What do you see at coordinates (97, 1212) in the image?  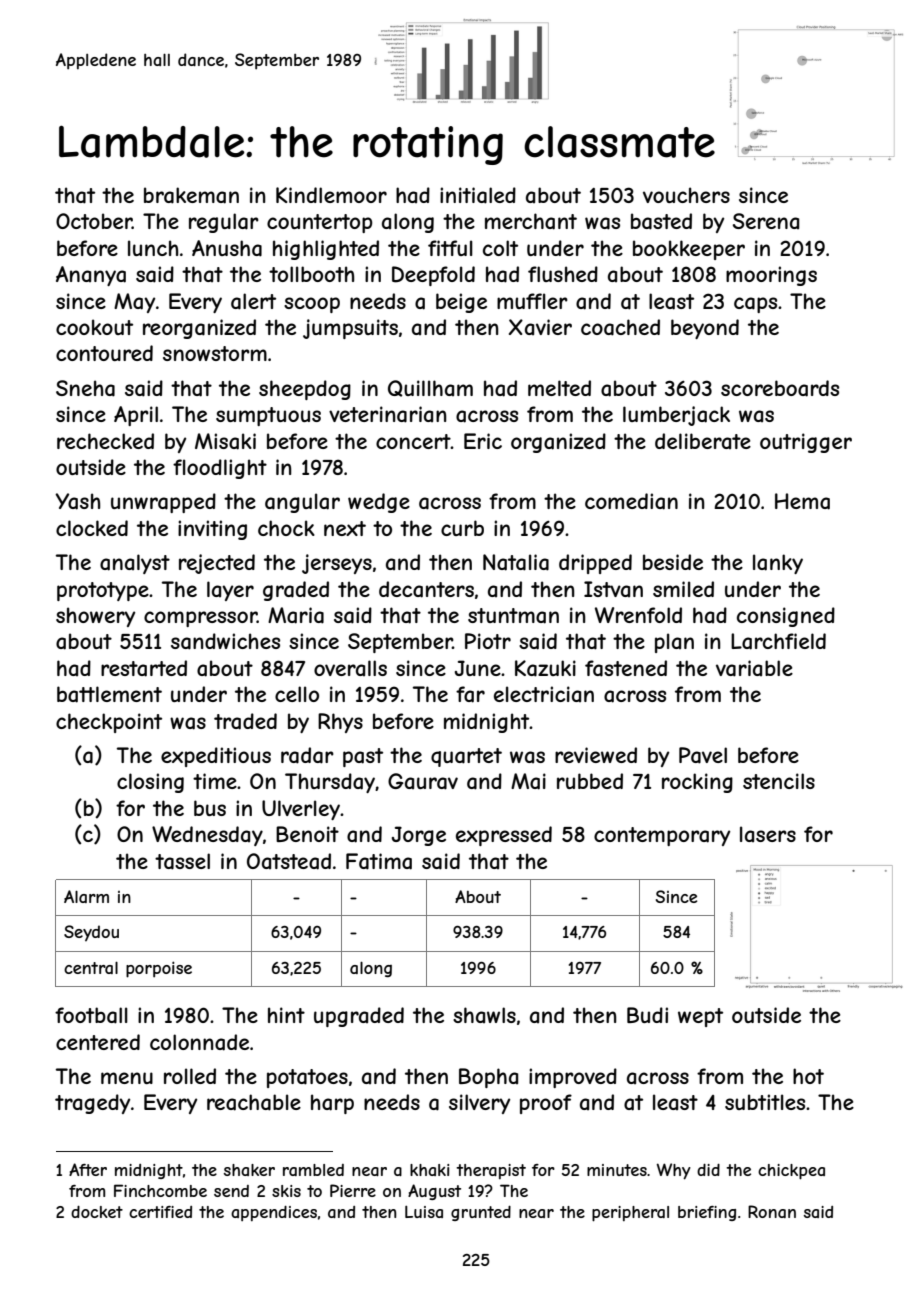 I see `docket` at bounding box center [97, 1212].
